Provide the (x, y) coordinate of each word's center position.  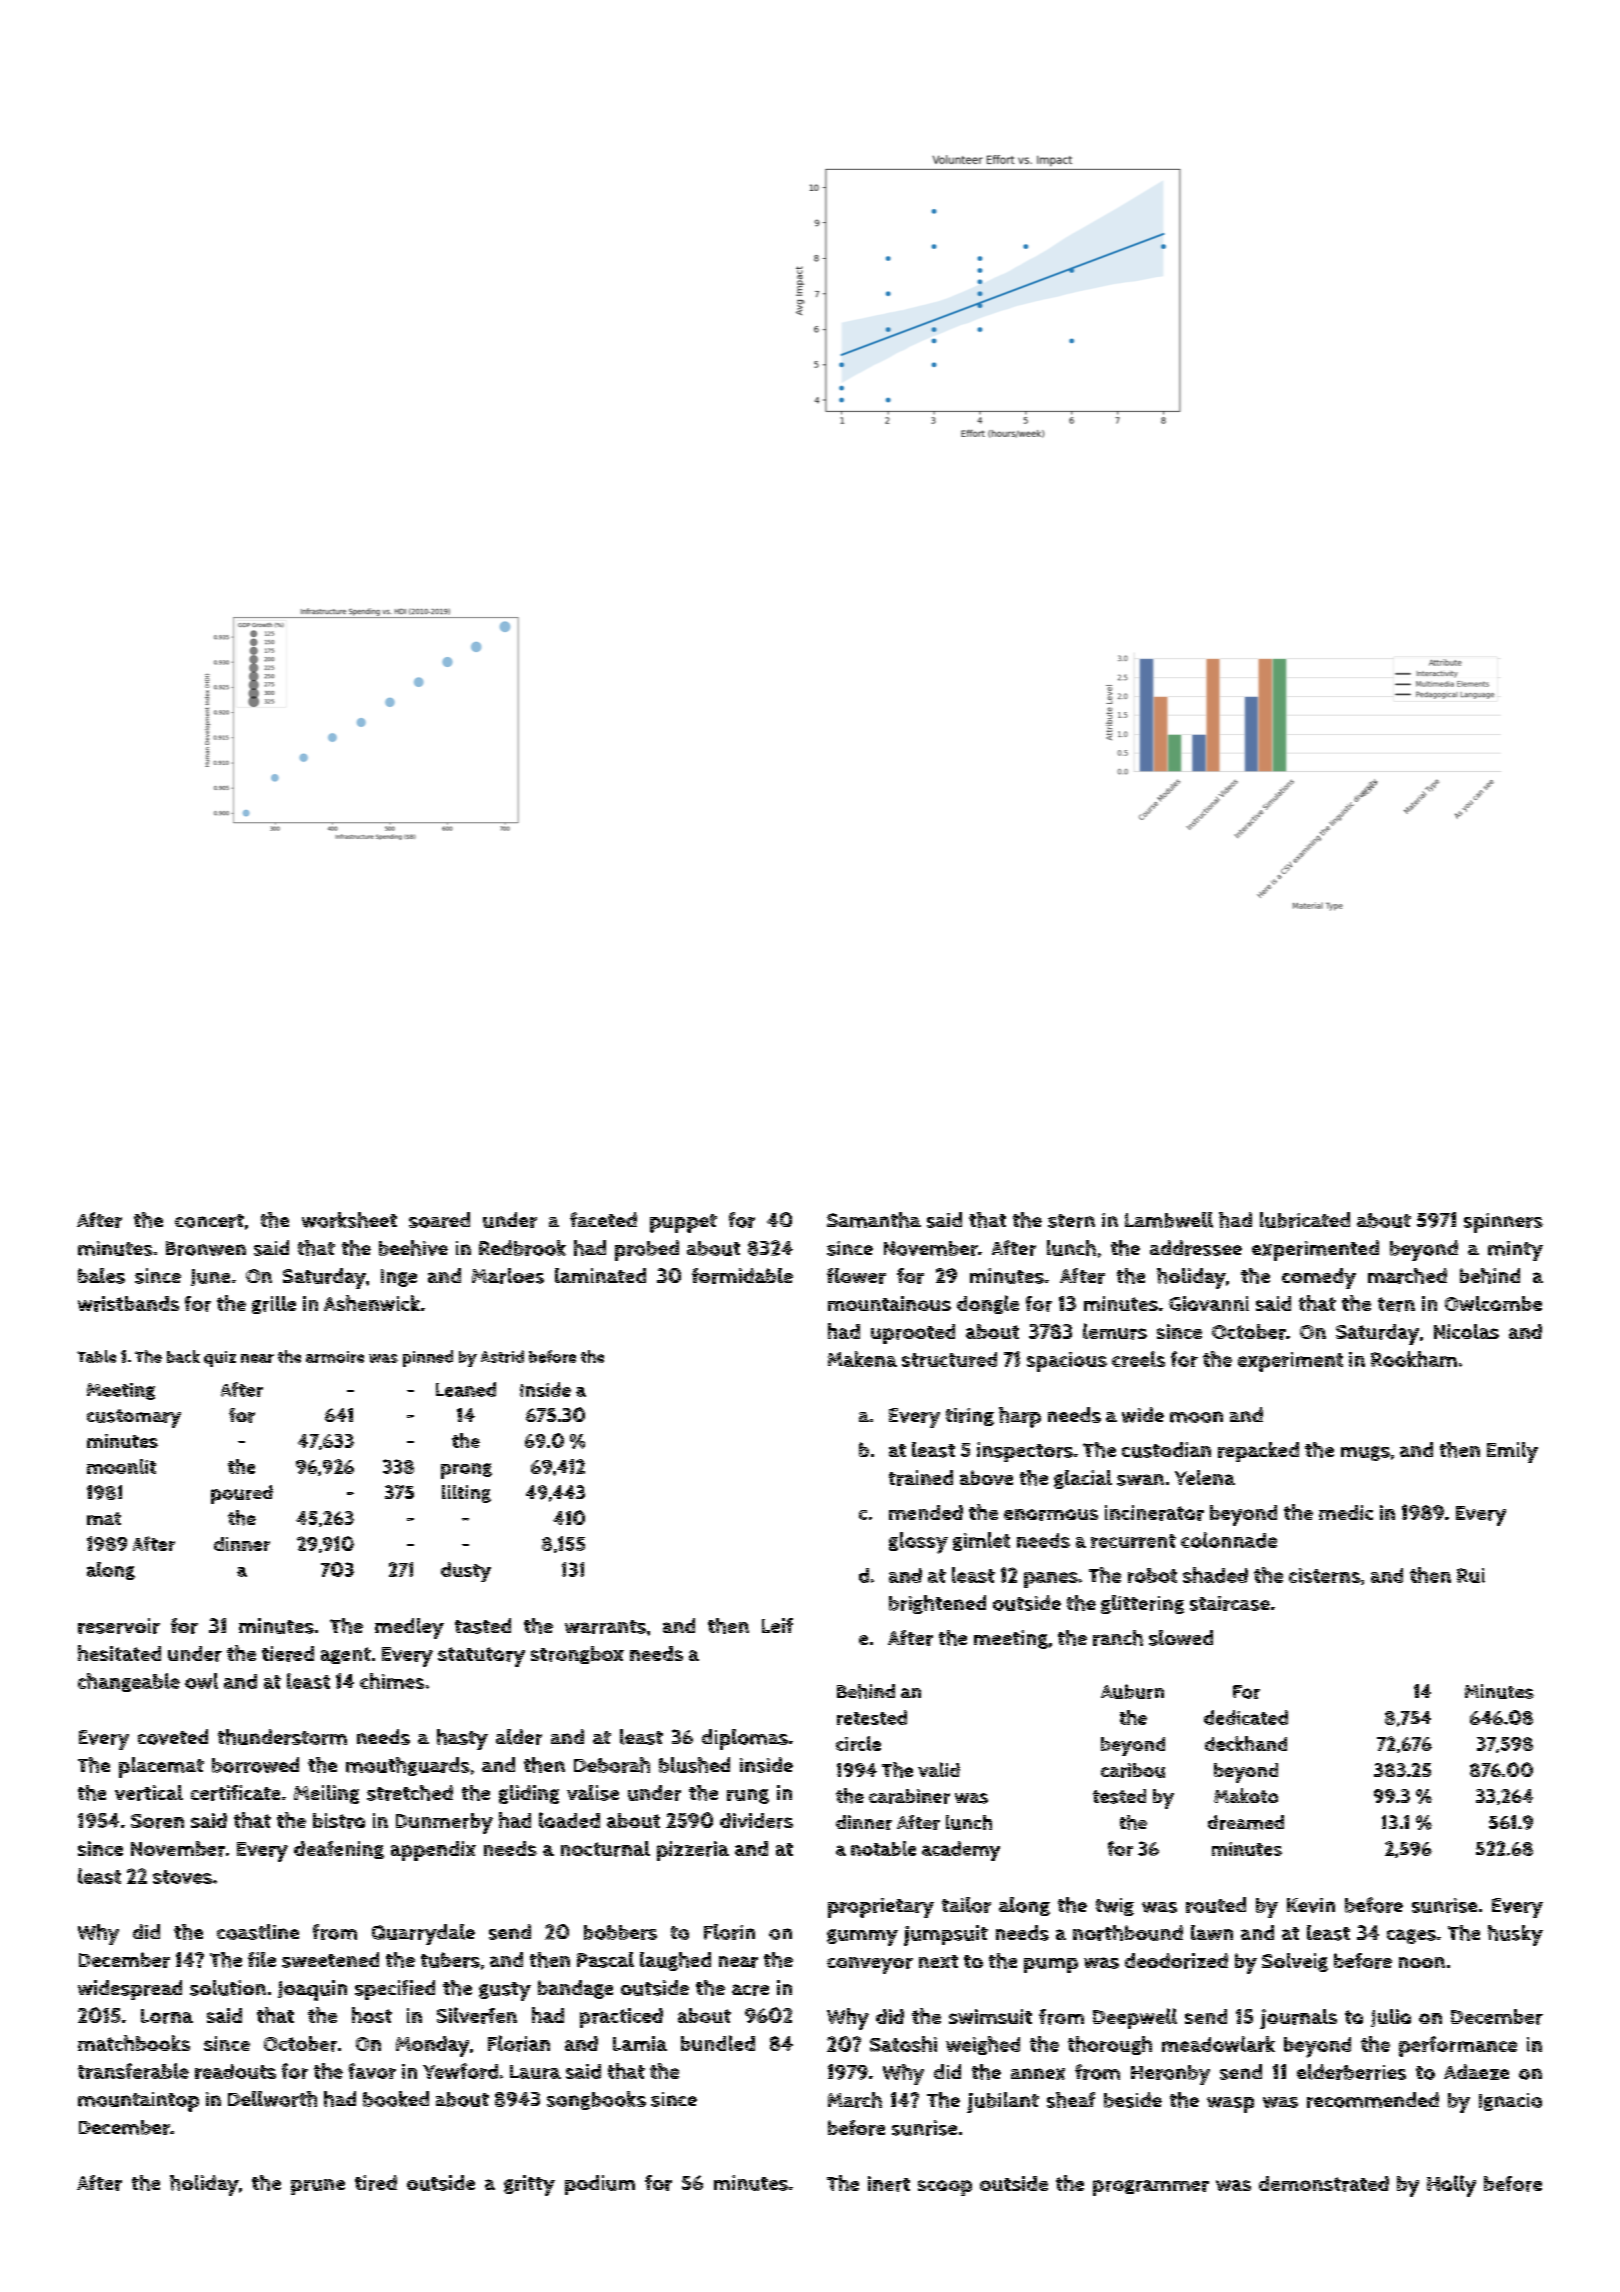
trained (921, 1478)
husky (1515, 1935)
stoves (182, 1877)
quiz (220, 1359)
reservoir (119, 1626)
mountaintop (138, 2102)
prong (466, 1471)
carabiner (909, 1796)
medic (1346, 1512)
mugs (1365, 1453)
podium (600, 2185)
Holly (1451, 2186)
